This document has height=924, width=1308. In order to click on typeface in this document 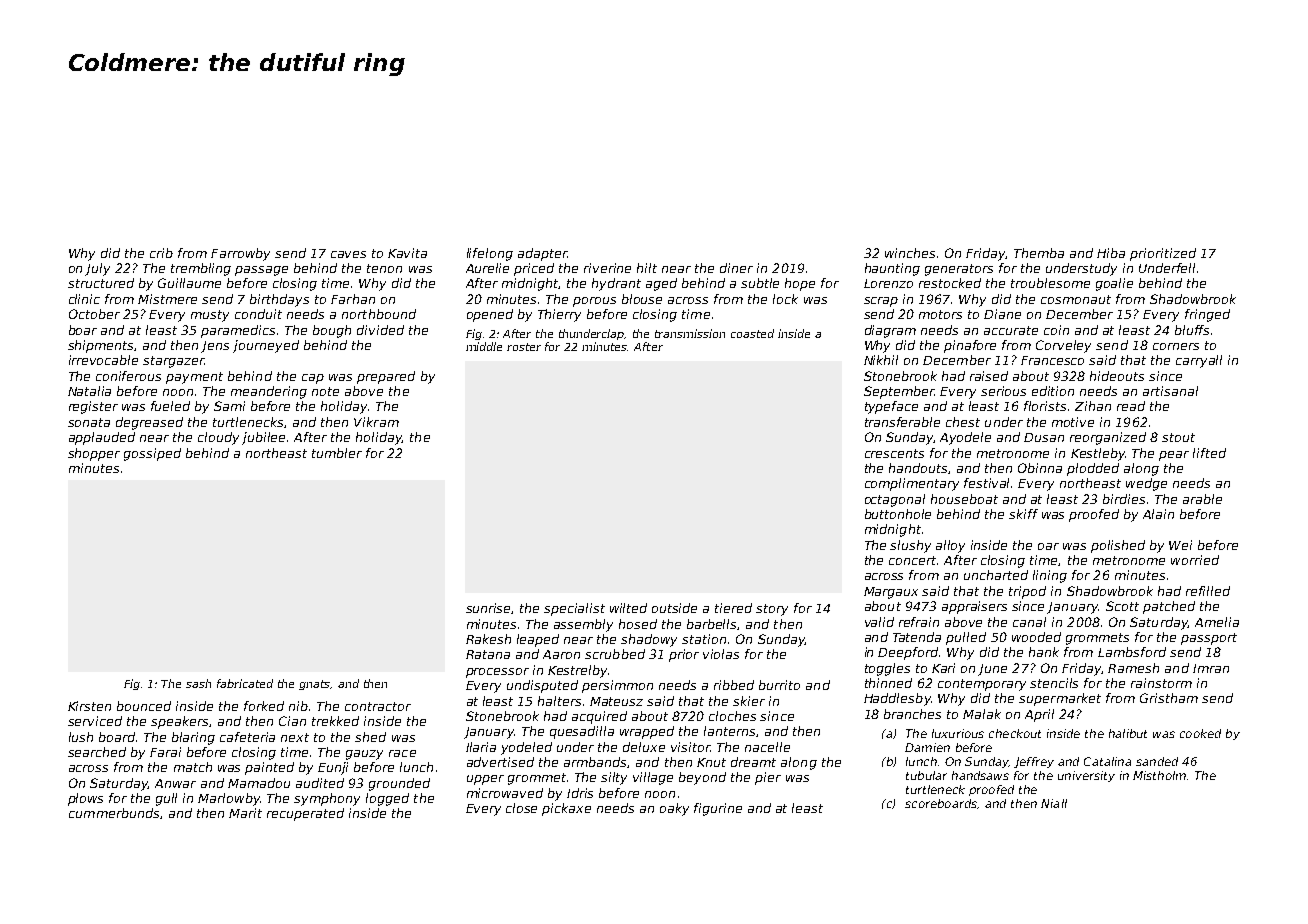, I will do `click(891, 407)`.
